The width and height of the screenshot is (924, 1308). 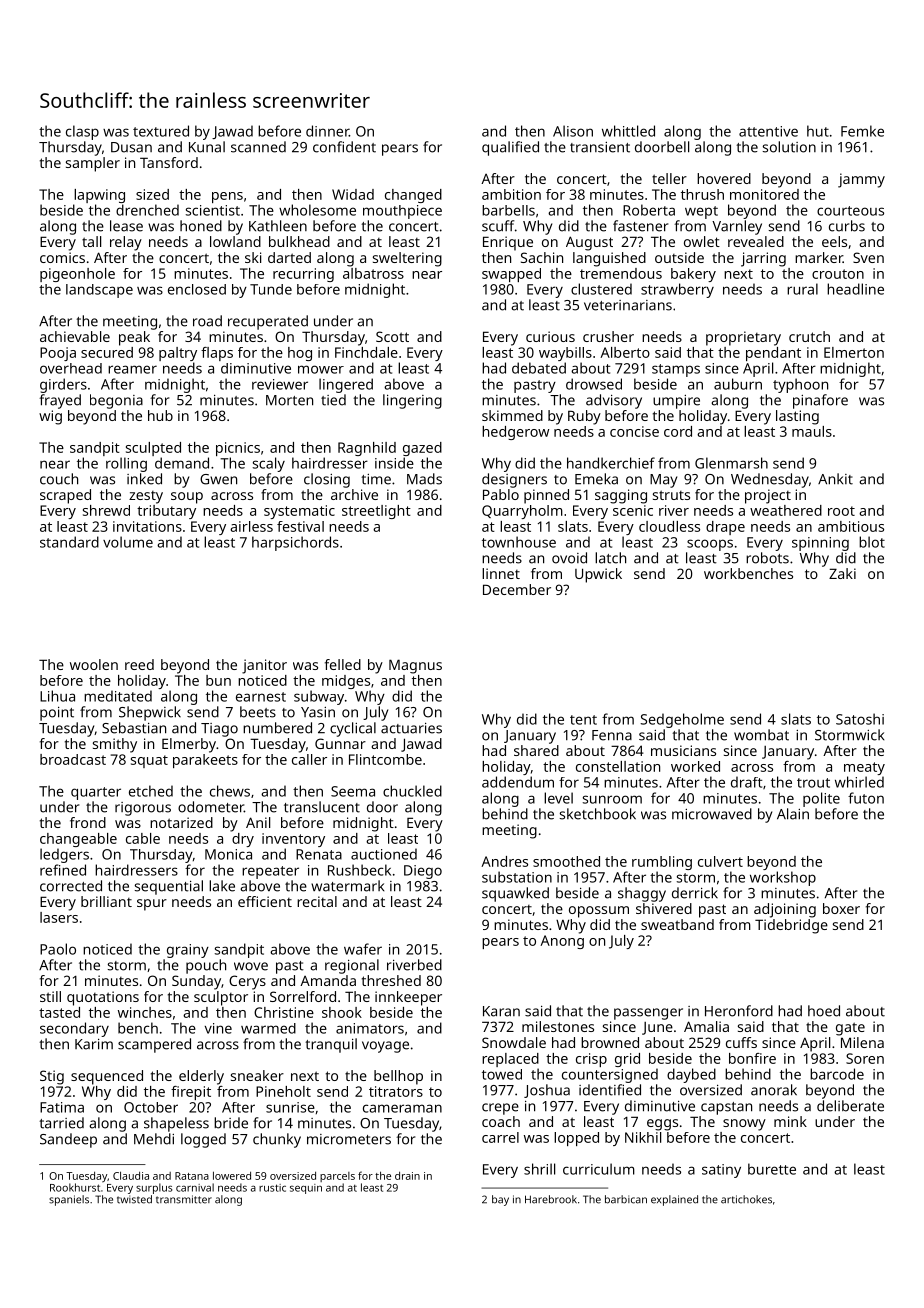 What do you see at coordinates (407, 1175) in the screenshot?
I see `drain` at bounding box center [407, 1175].
